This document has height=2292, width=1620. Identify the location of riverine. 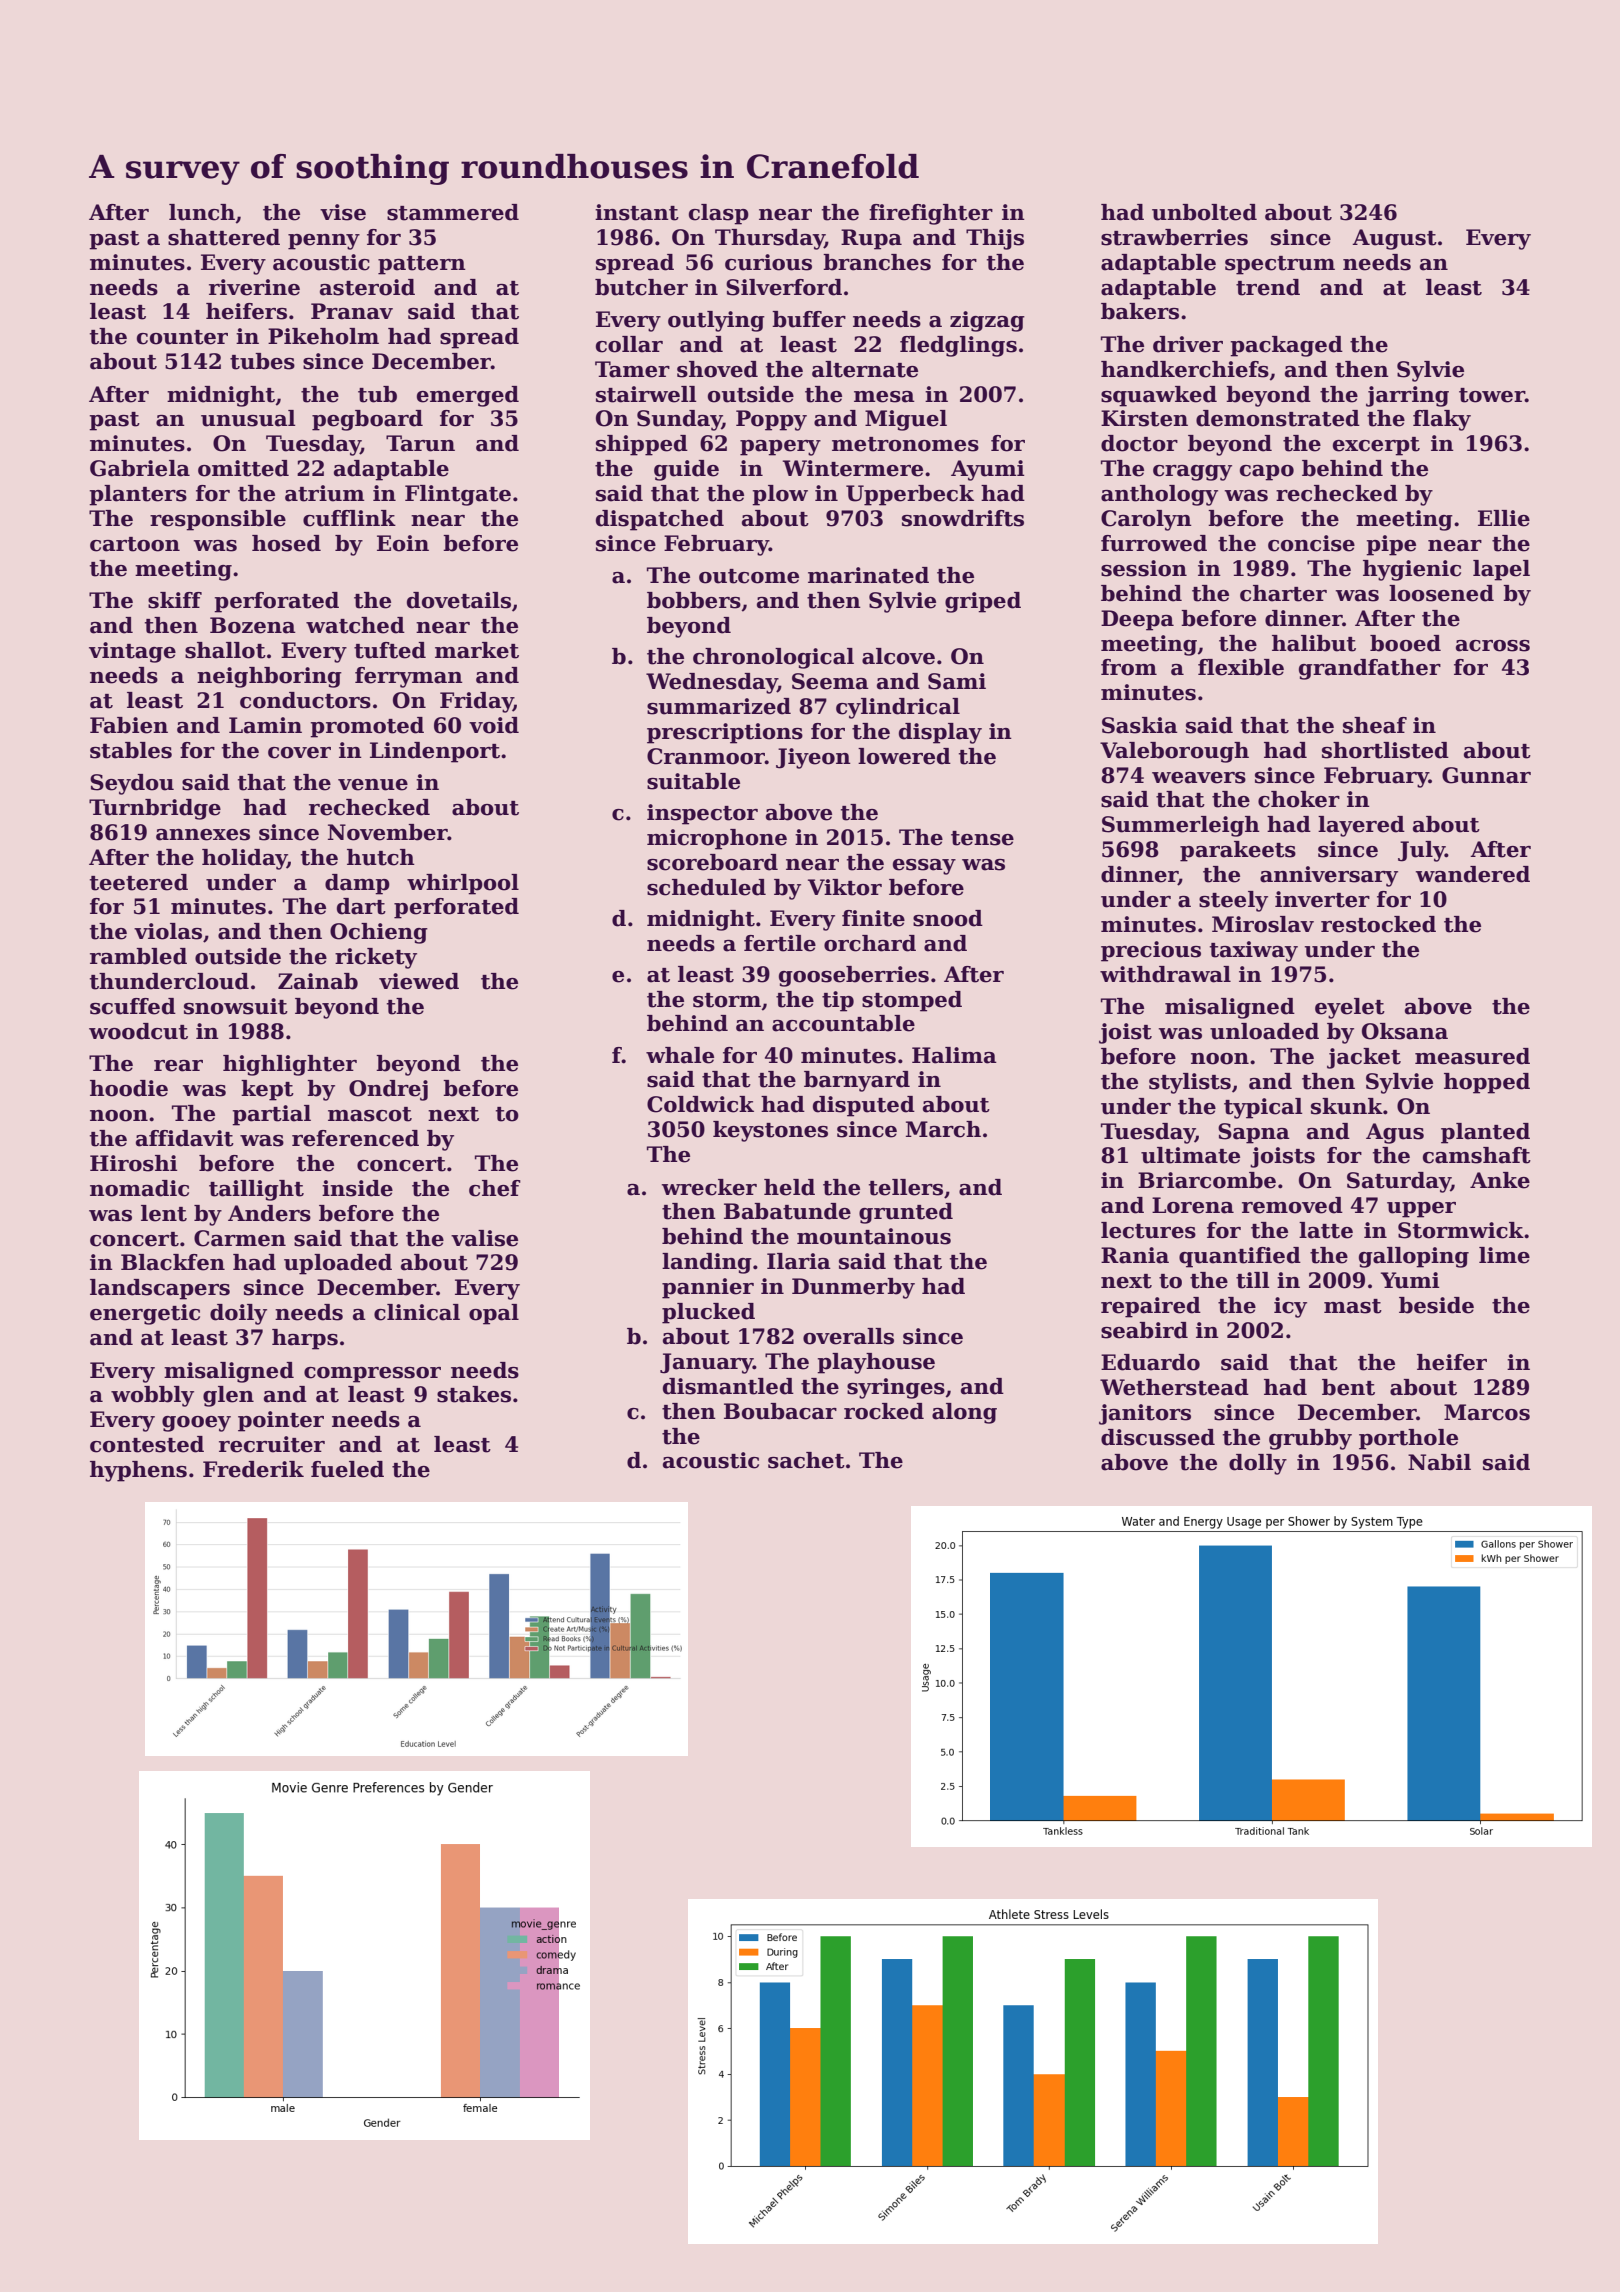
(254, 287).
